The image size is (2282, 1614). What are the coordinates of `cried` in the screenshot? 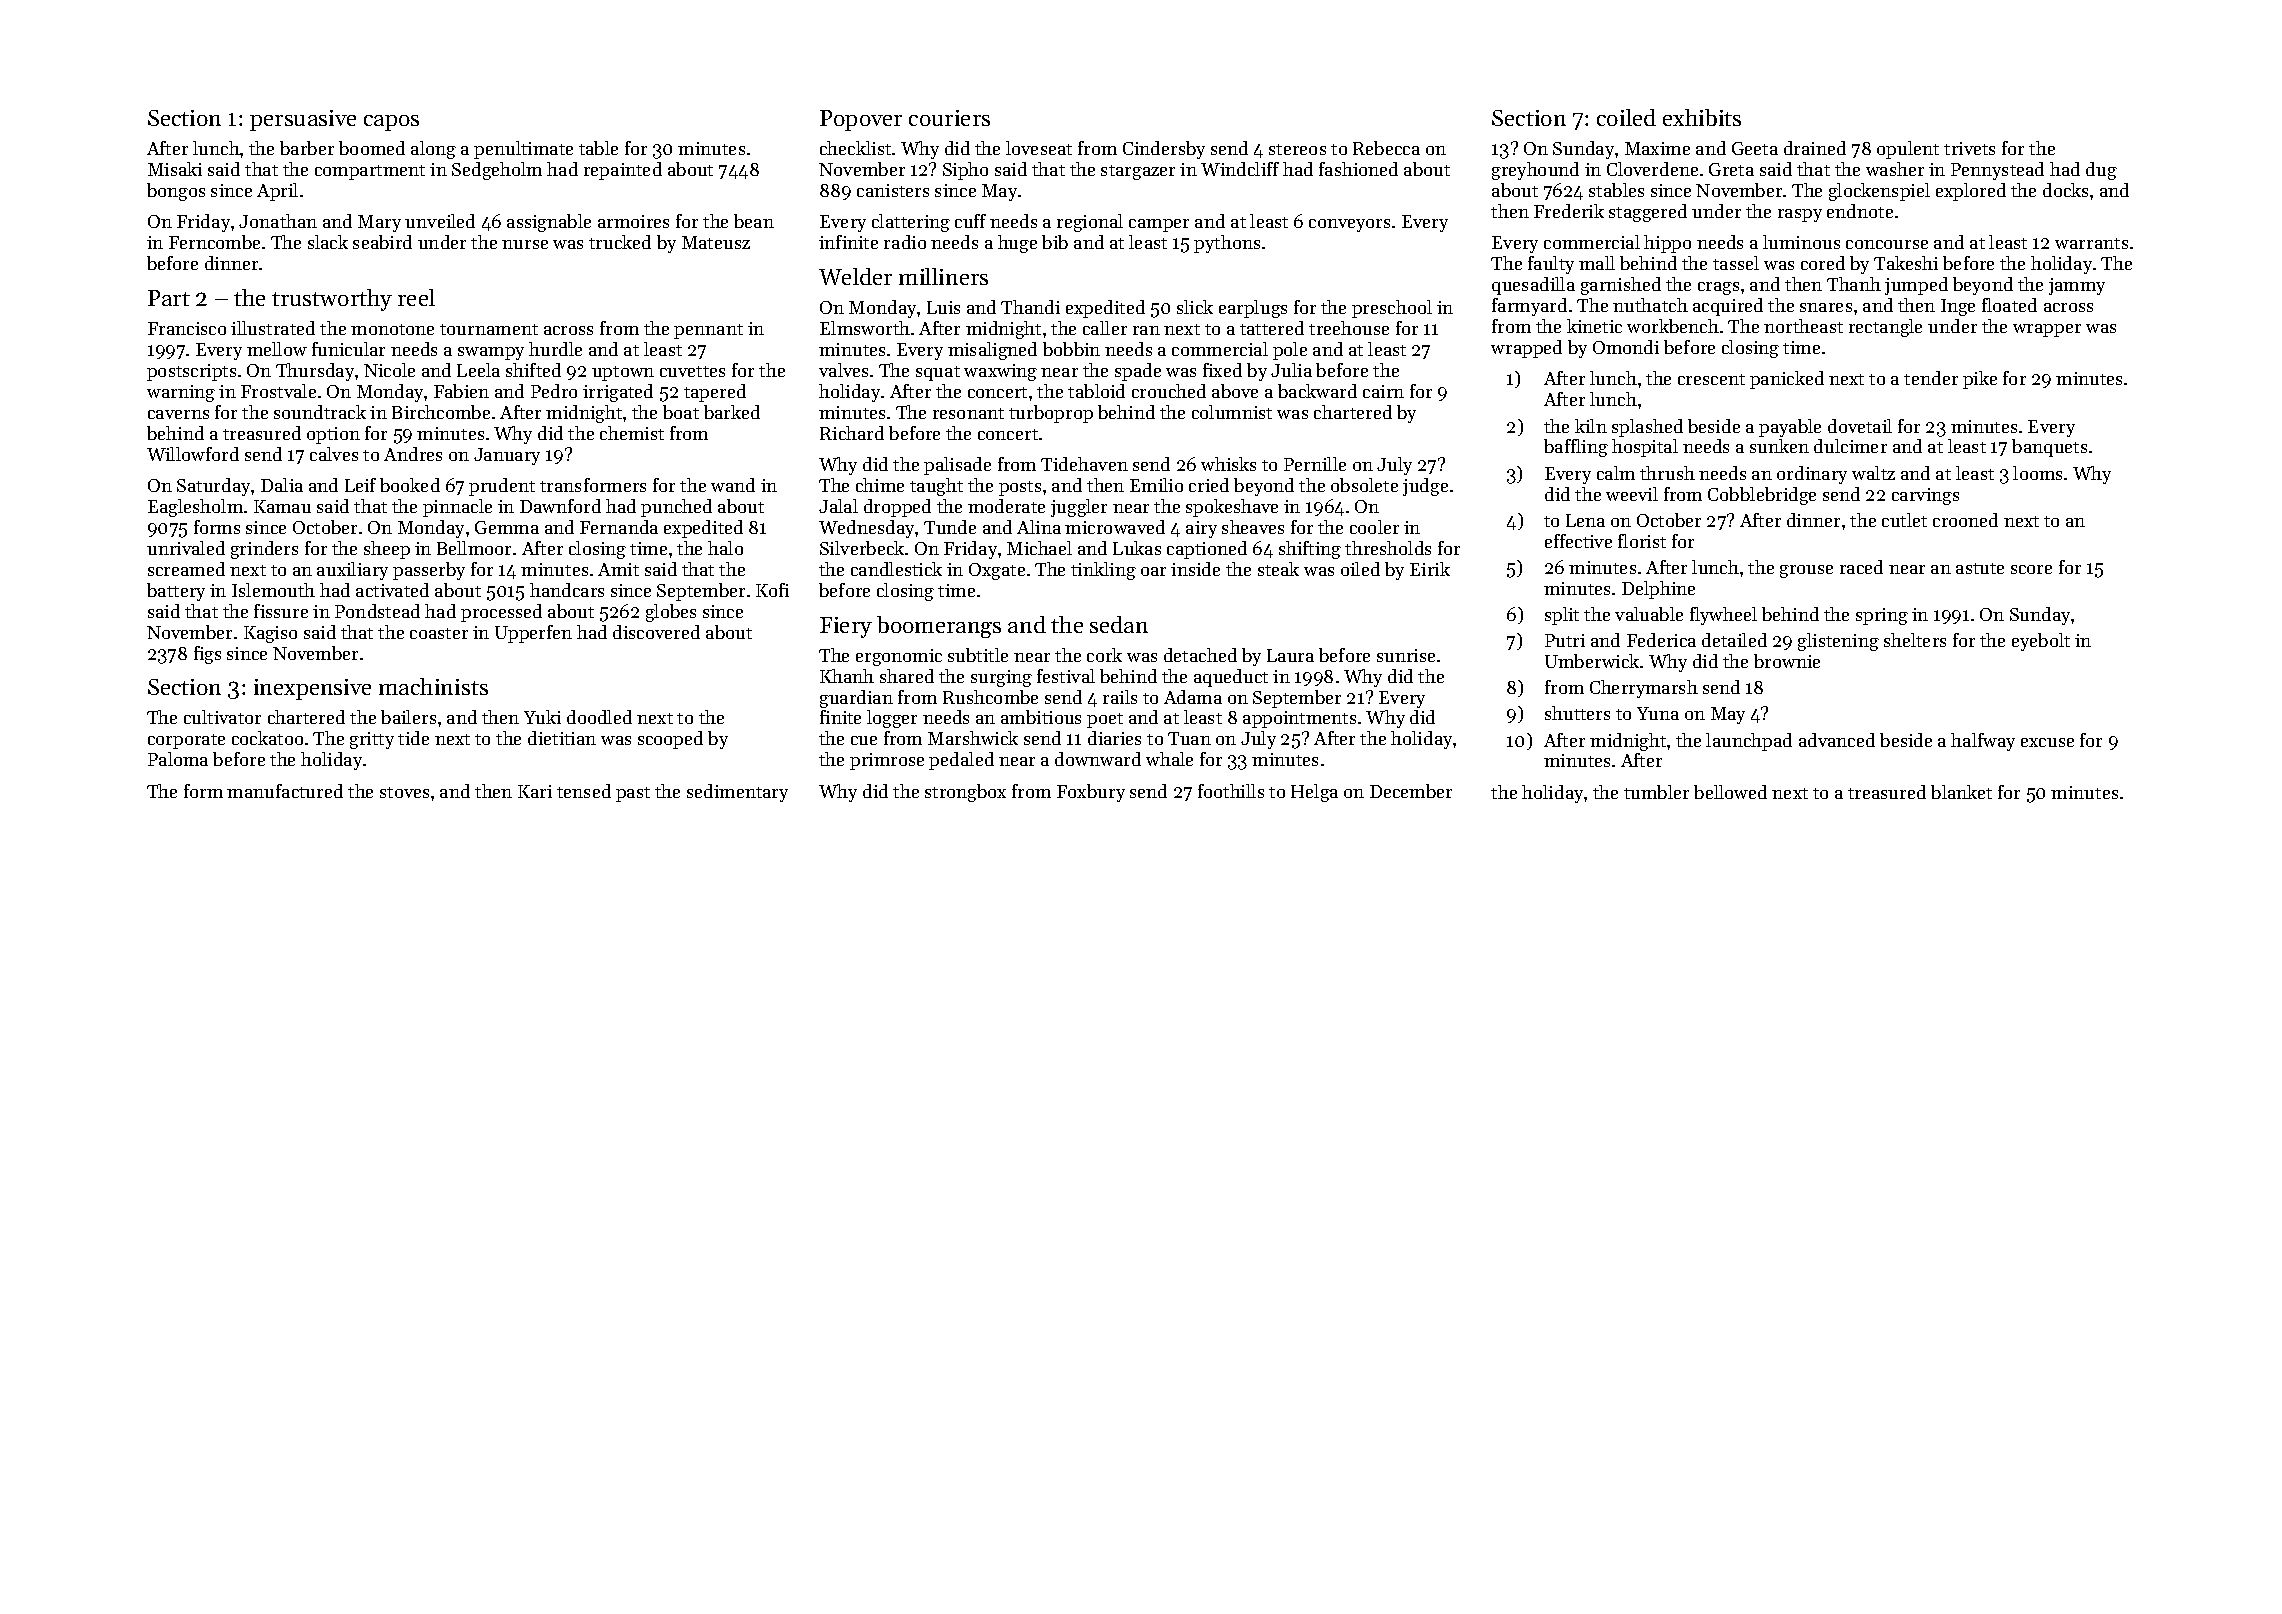 It's located at (1209, 485).
